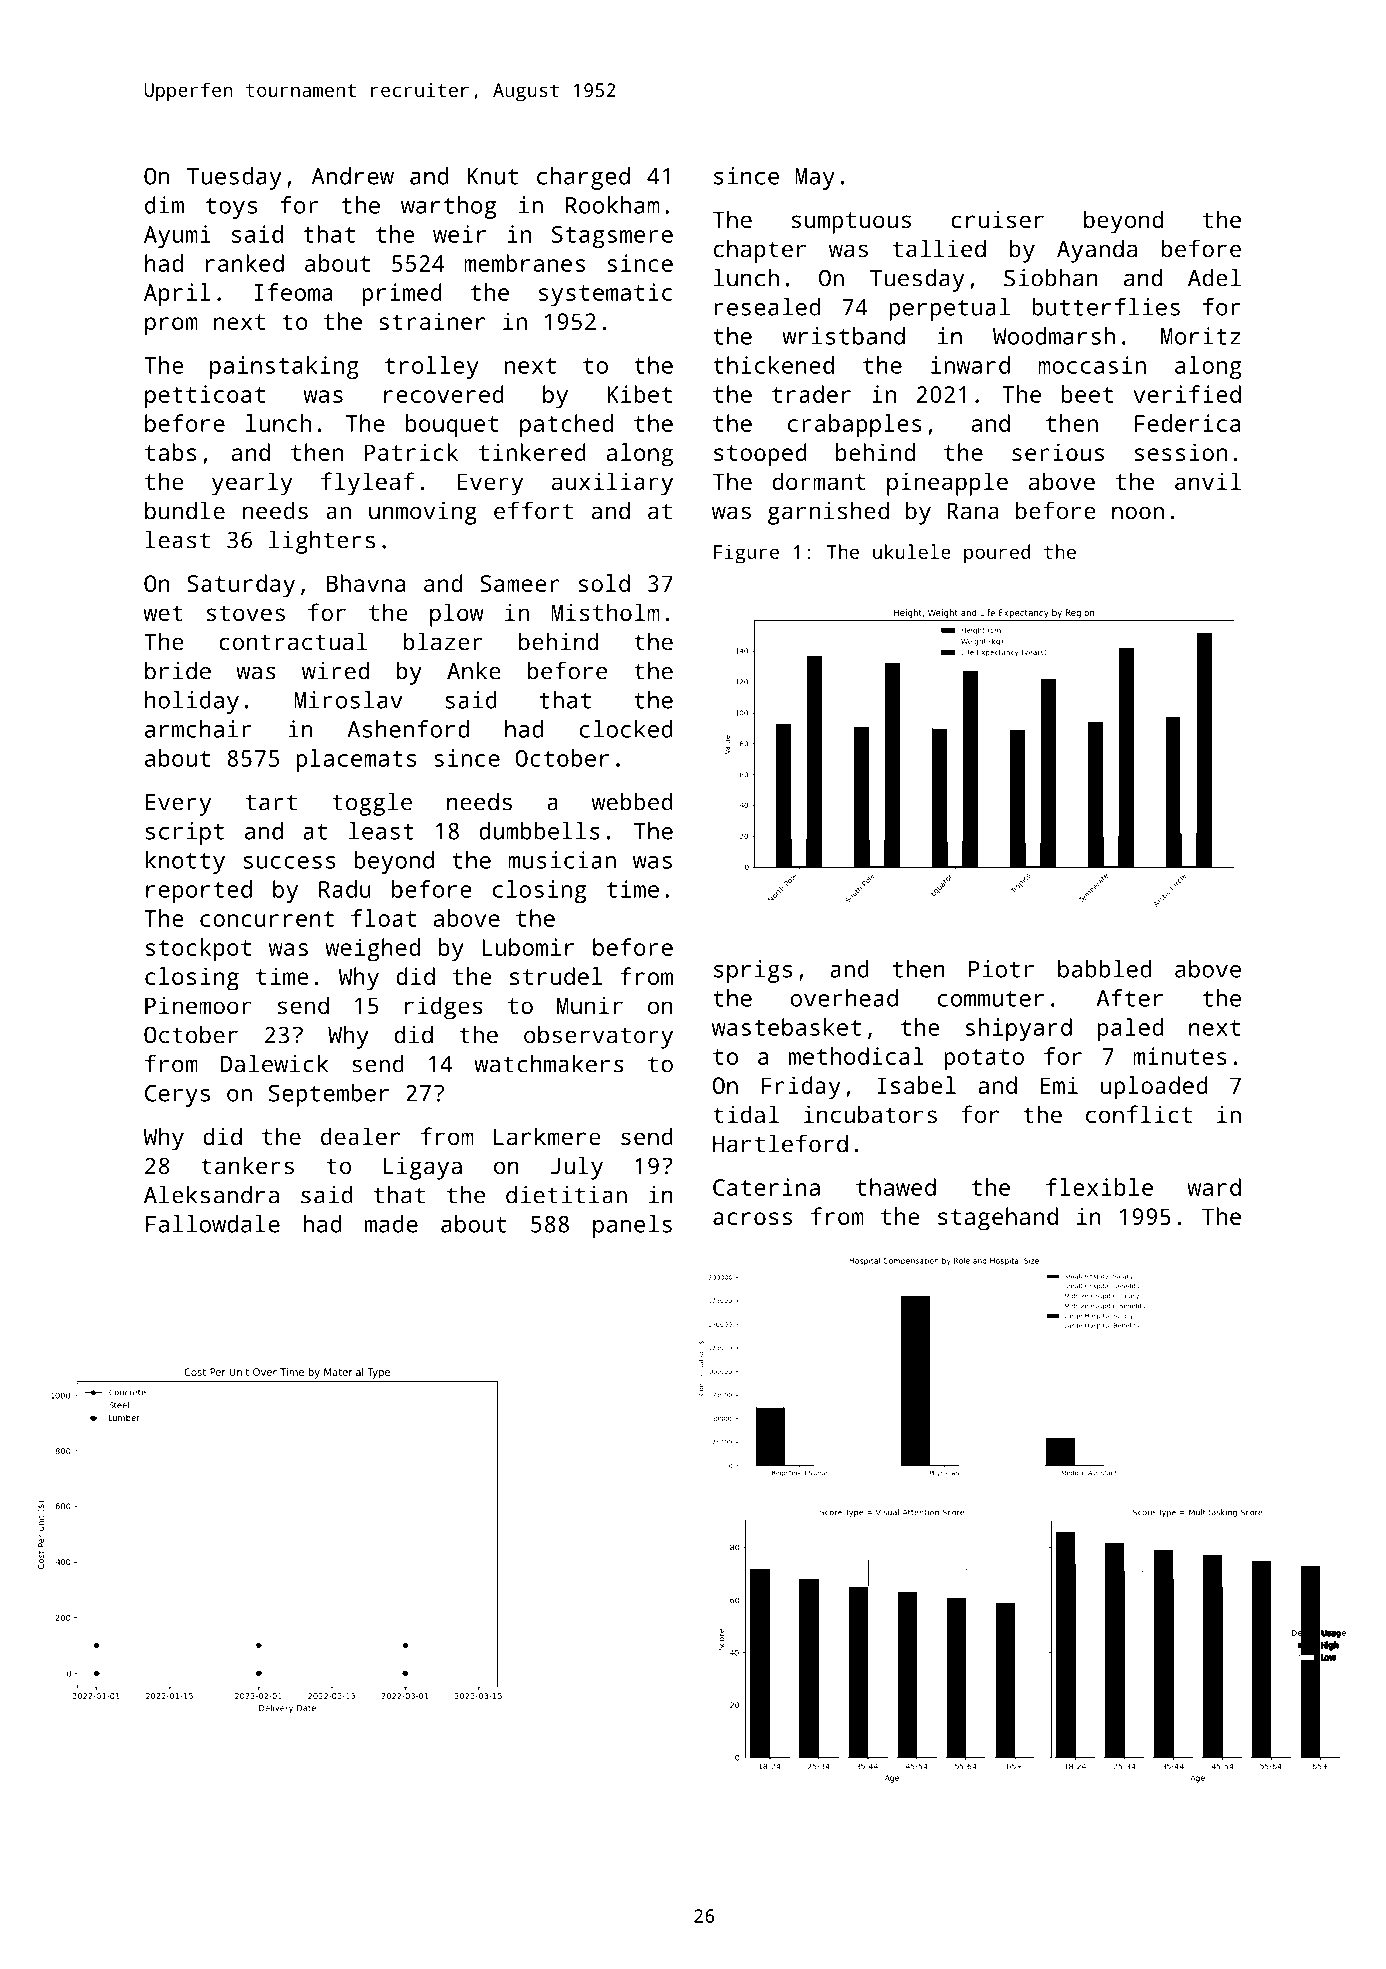  What do you see at coordinates (274, 1064) in the image?
I see `Dalewick` at bounding box center [274, 1064].
